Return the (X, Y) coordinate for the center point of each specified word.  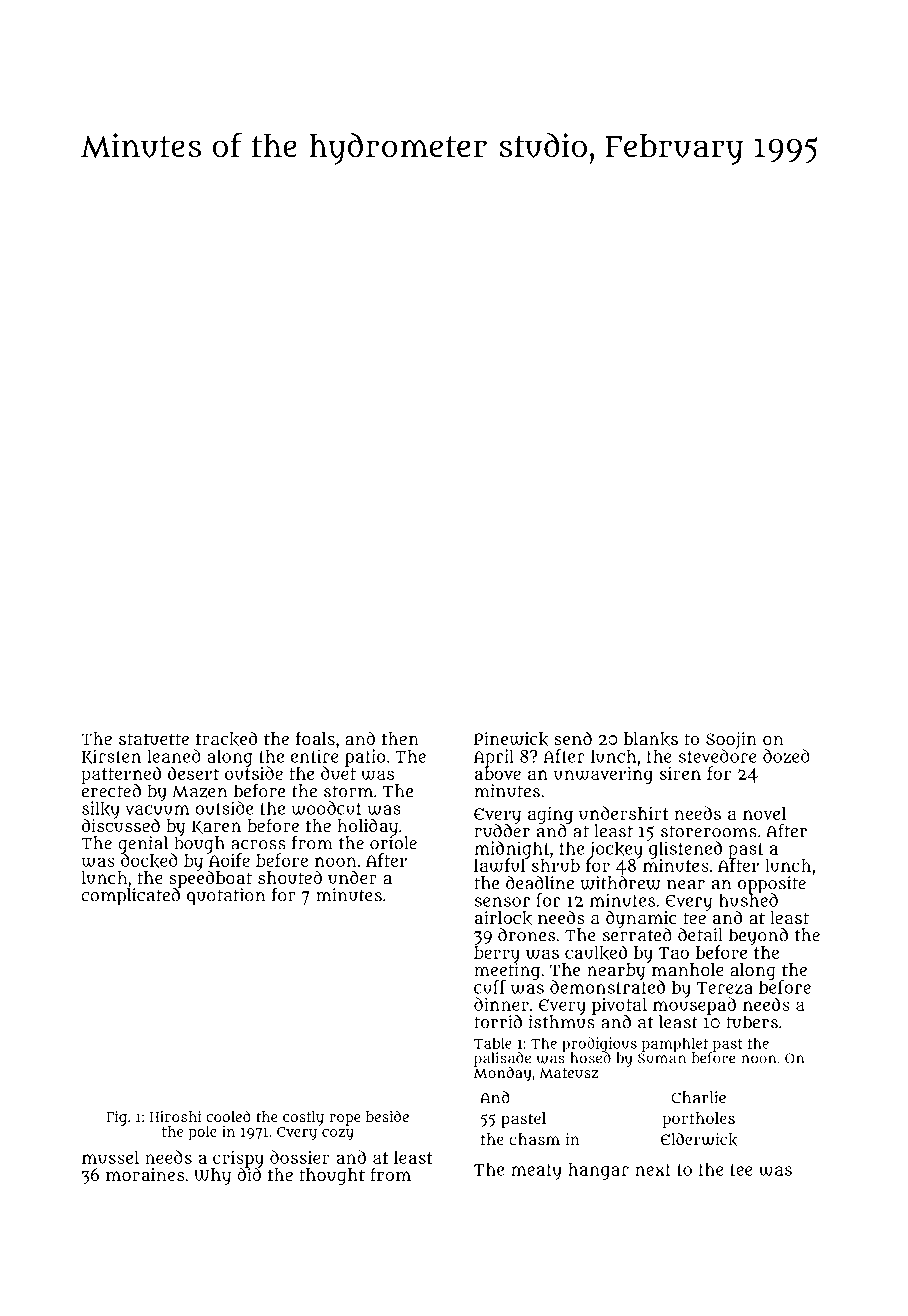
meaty (536, 1172)
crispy (238, 1159)
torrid (498, 1022)
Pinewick (511, 739)
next (653, 1170)
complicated (130, 897)
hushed (748, 900)
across (258, 845)
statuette (154, 739)
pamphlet (675, 1044)
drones (526, 935)
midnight (512, 850)
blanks (651, 739)
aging (550, 815)
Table (493, 1043)
